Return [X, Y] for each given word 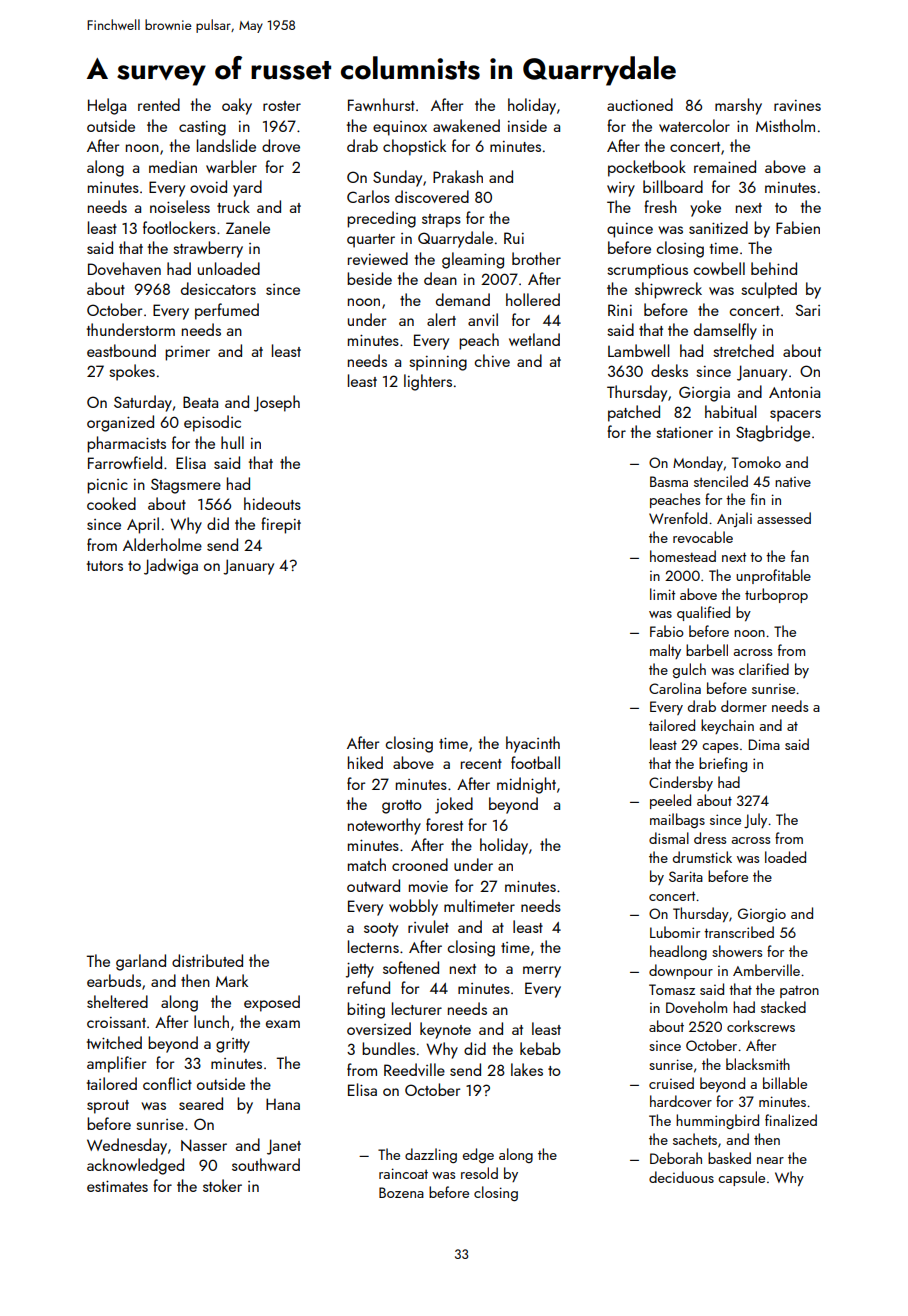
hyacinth [533, 744]
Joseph [277, 403]
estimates [117, 1186]
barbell [707, 650]
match [367, 864]
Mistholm [785, 125]
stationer [684, 432]
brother [536, 258]
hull [232, 442]
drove [281, 145]
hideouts [272, 503]
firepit [281, 525]
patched [634, 413]
